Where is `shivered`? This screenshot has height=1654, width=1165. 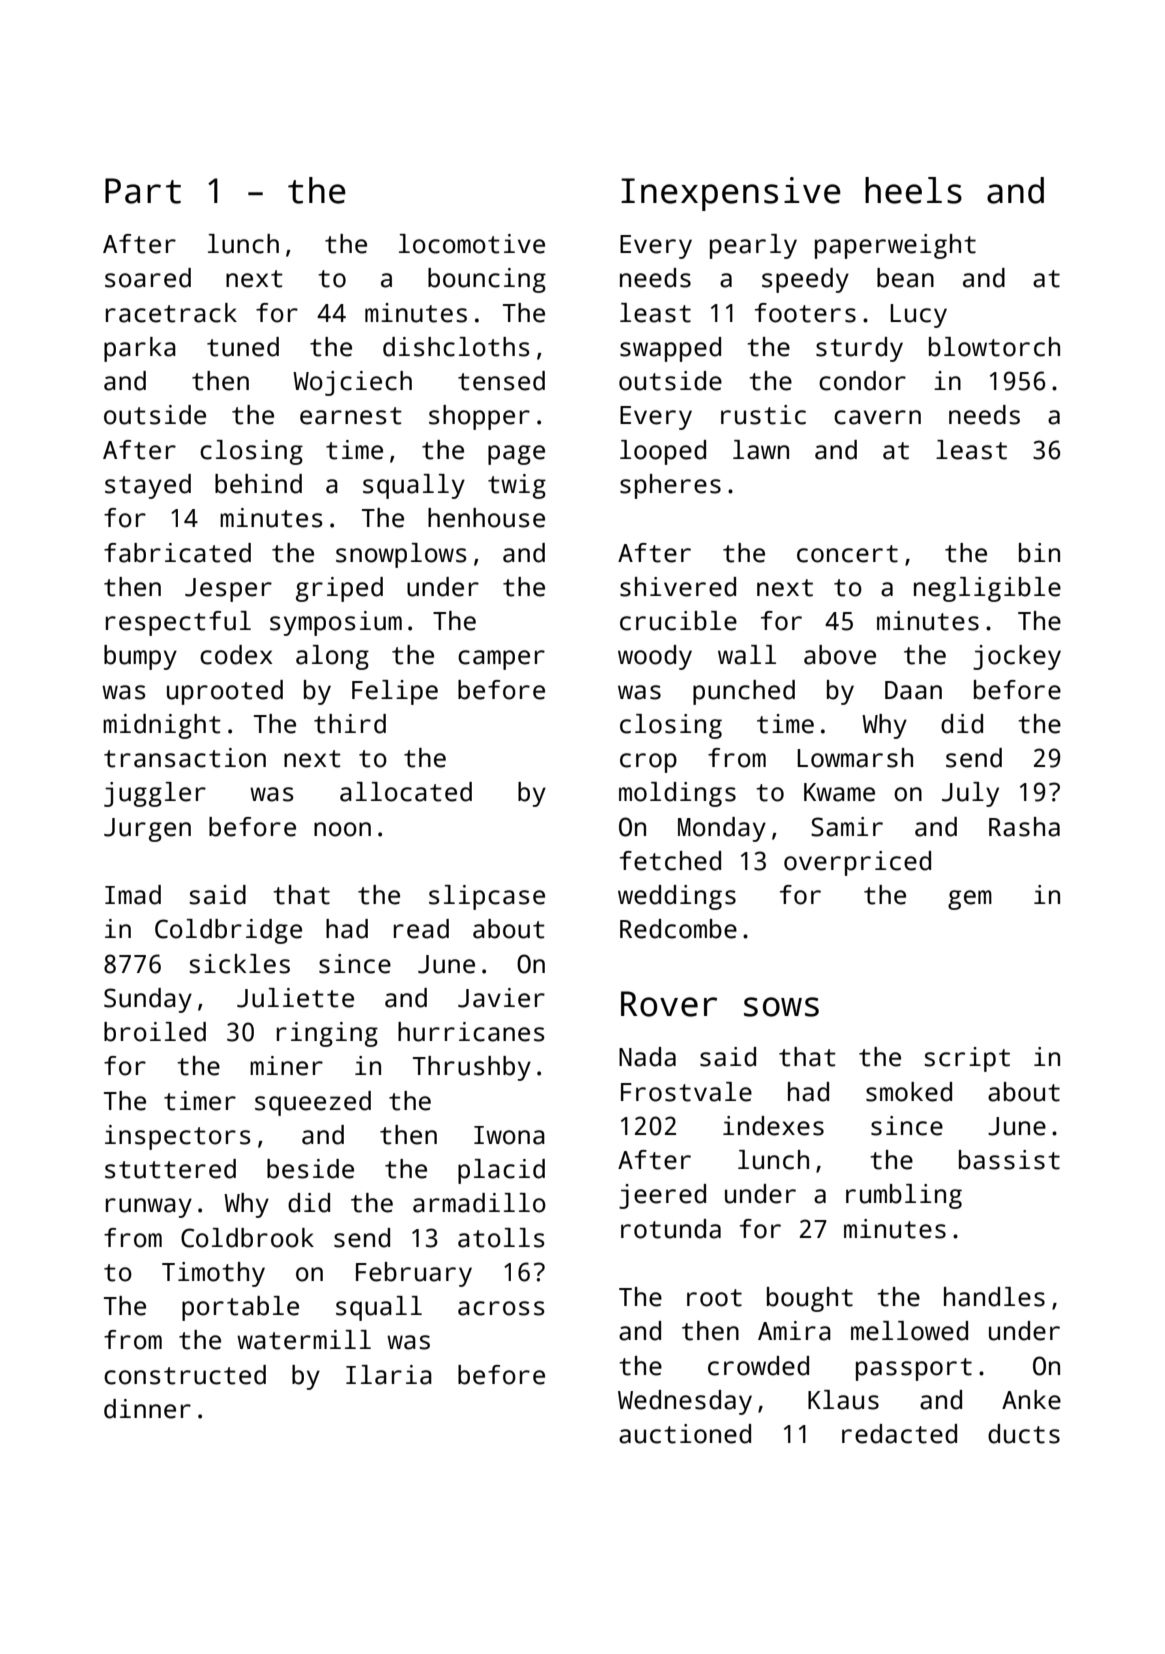
shivered is located at coordinates (678, 587).
